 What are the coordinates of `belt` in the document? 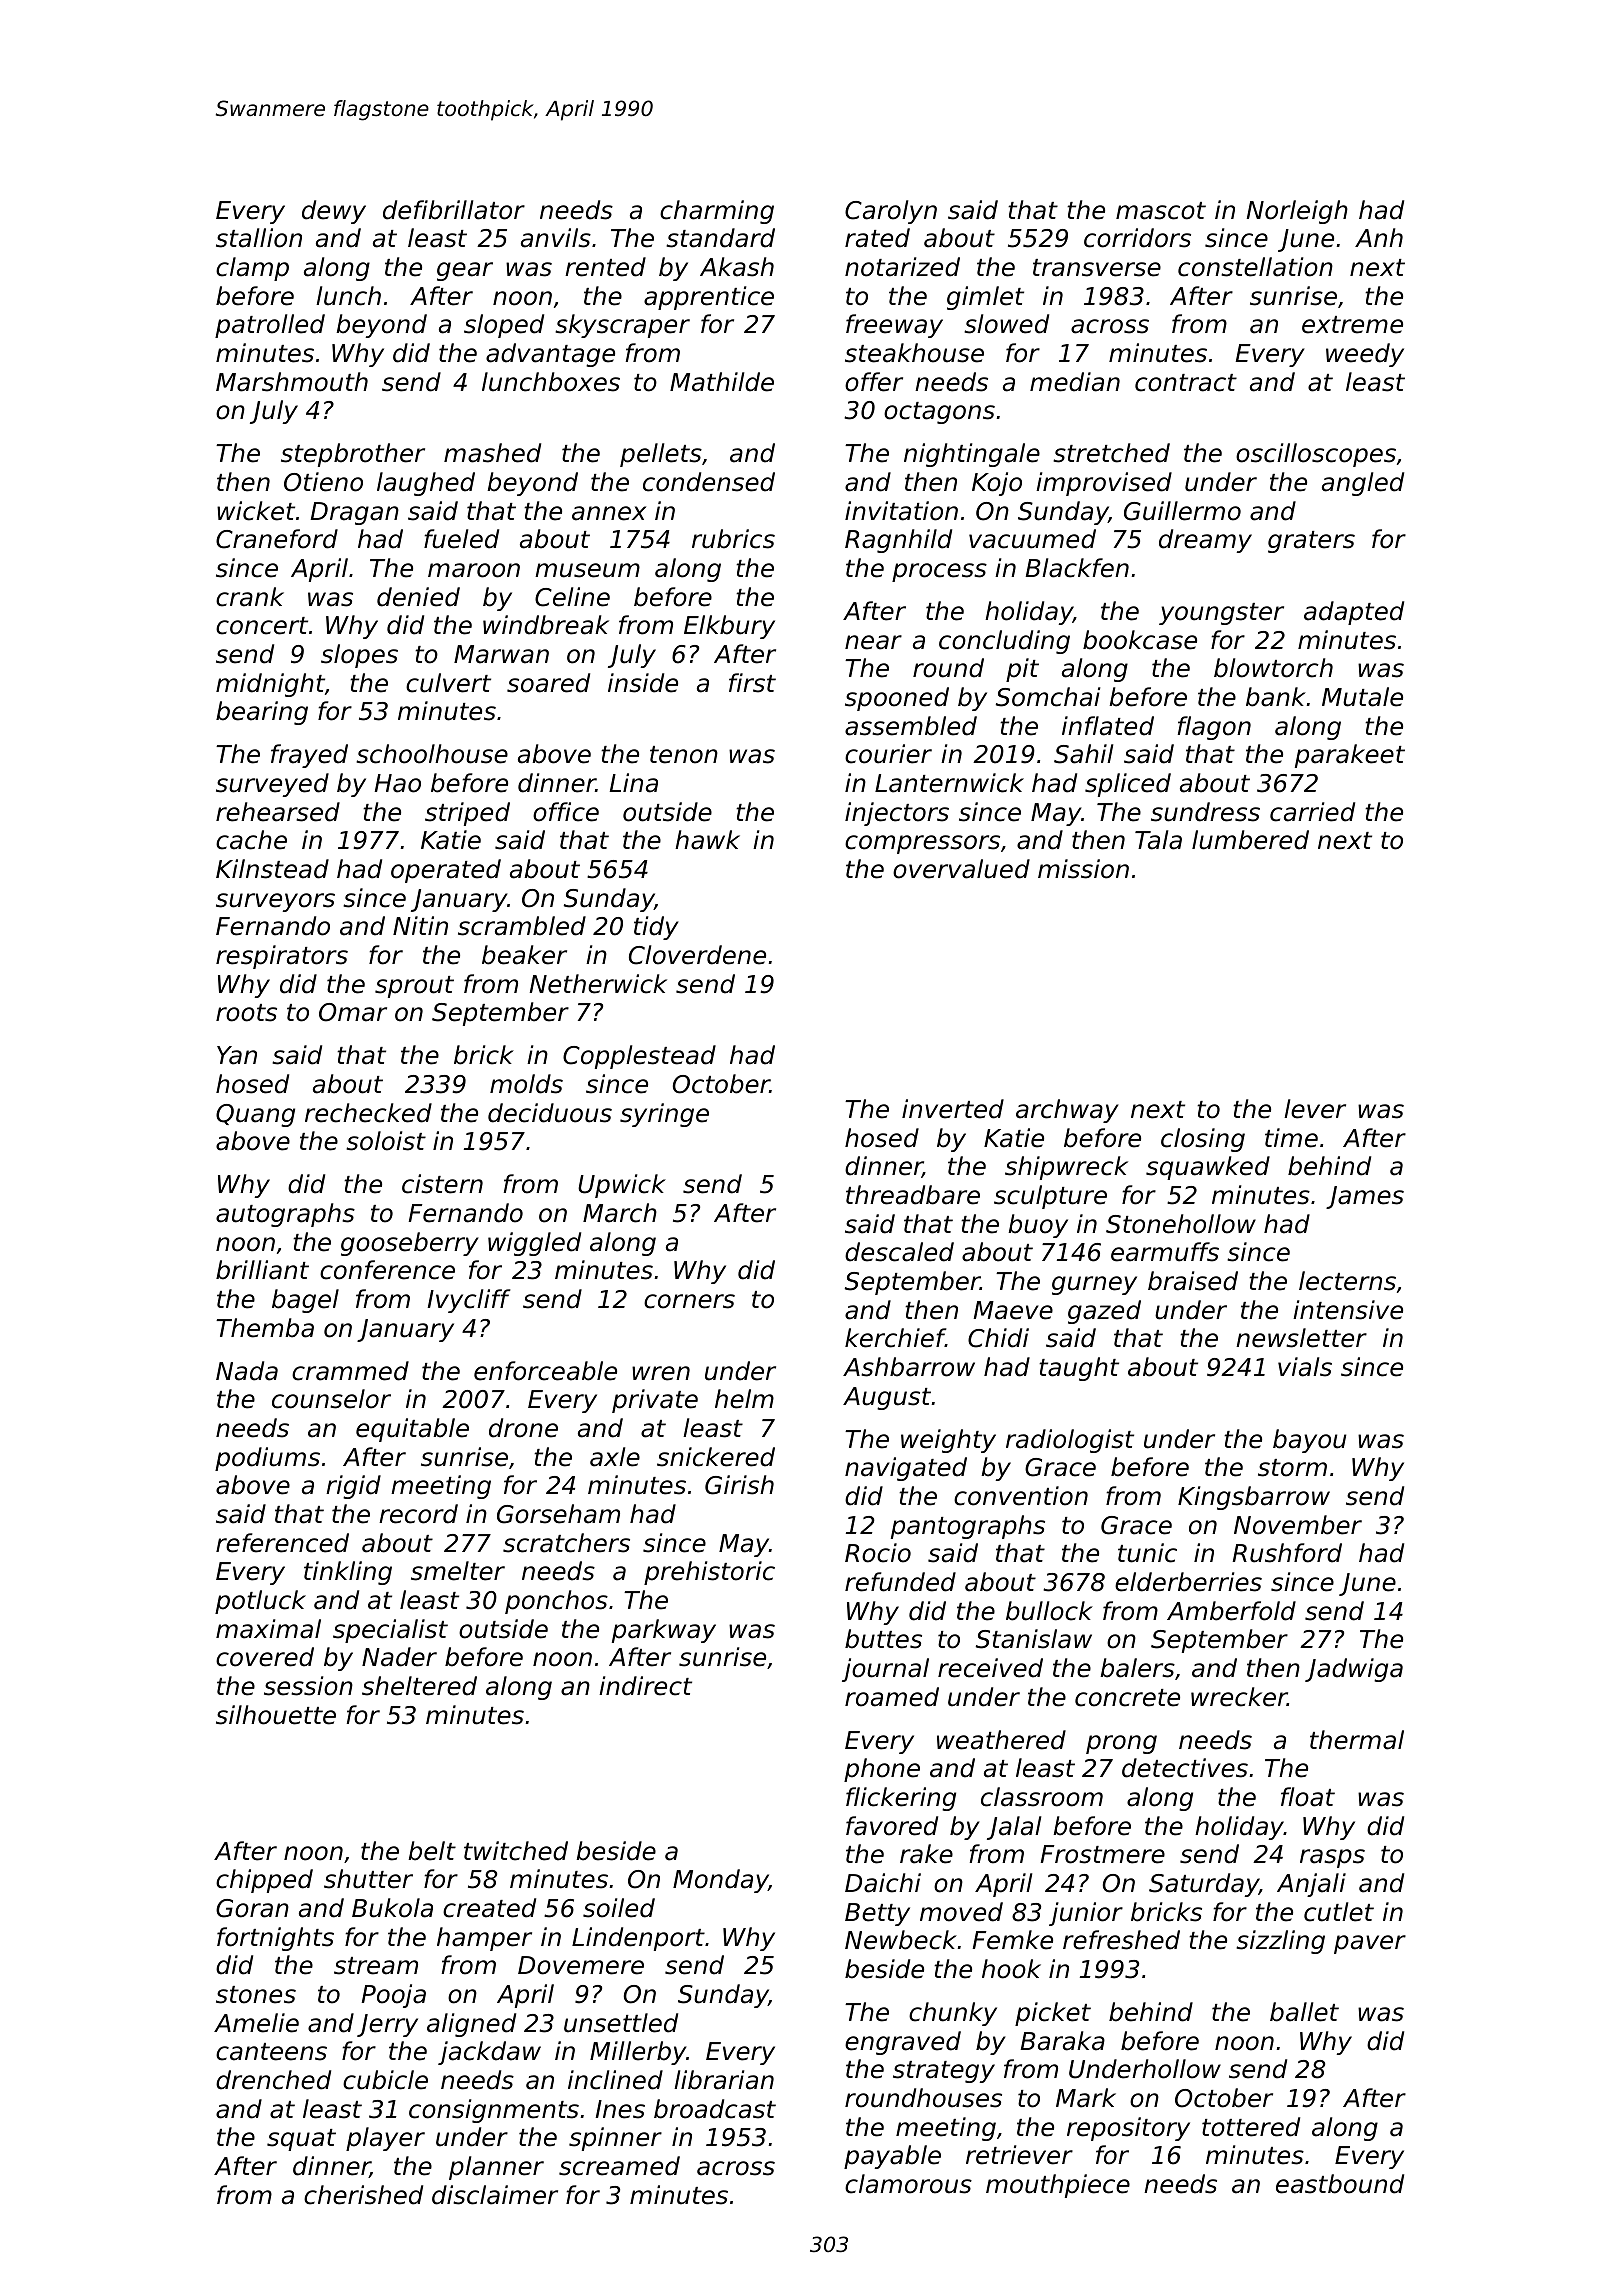 It's located at (432, 1851).
